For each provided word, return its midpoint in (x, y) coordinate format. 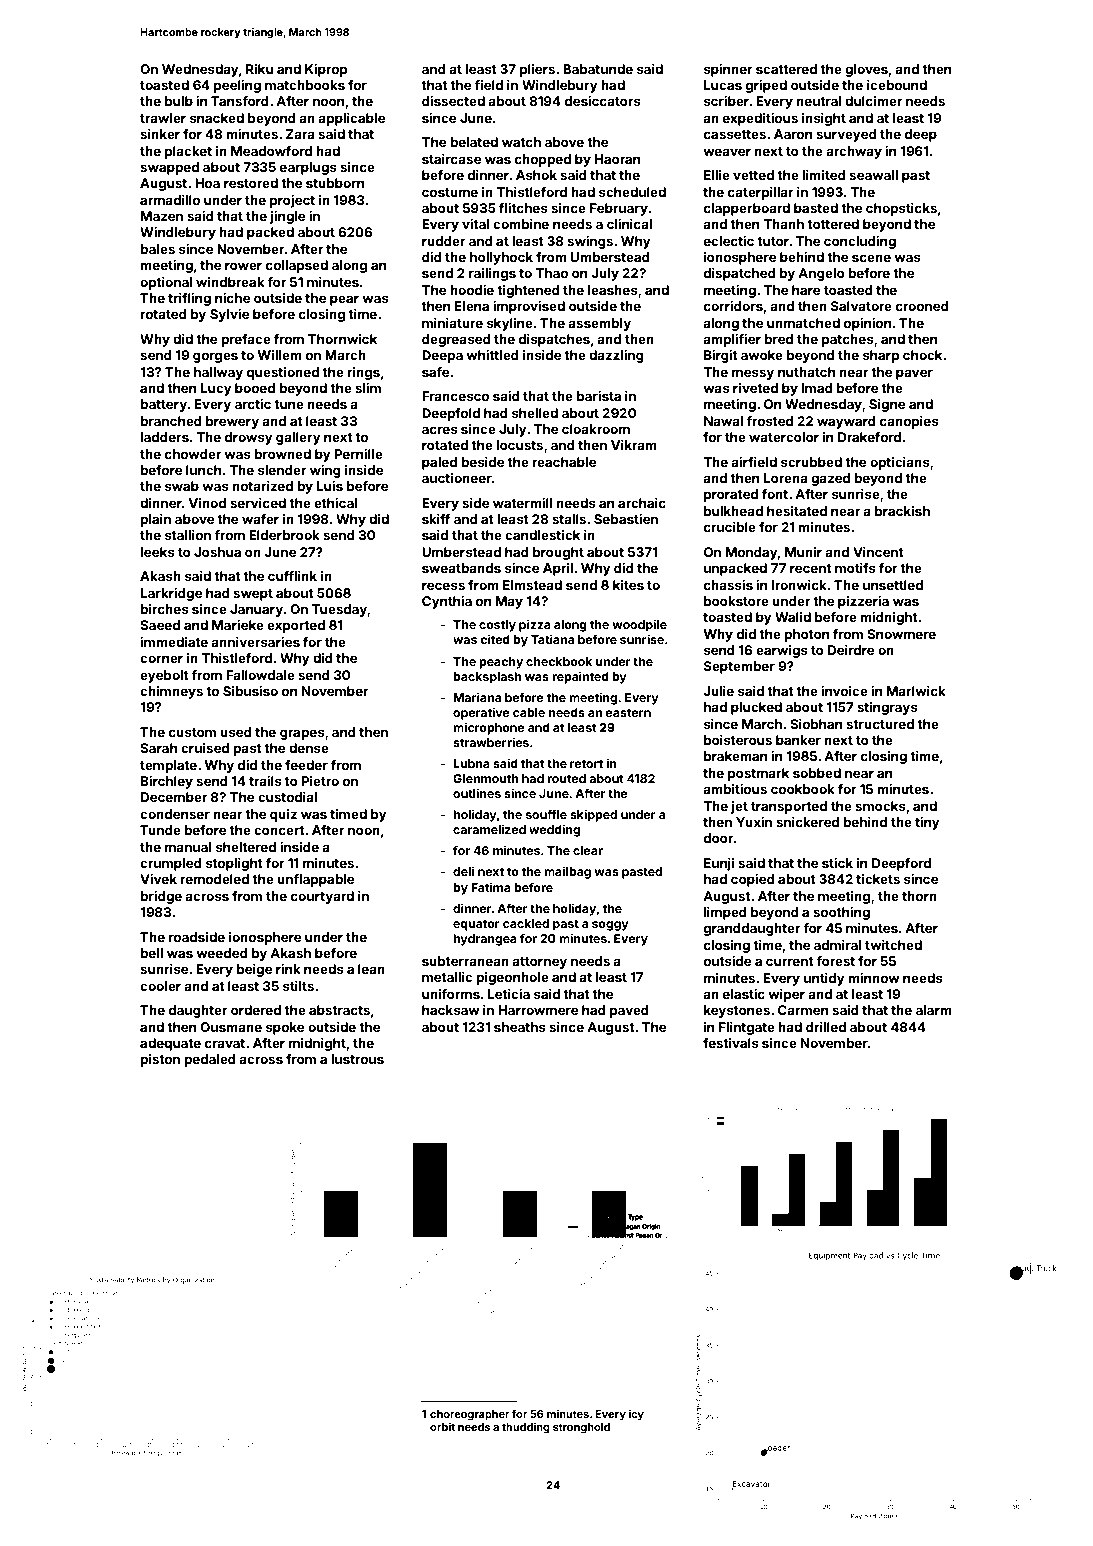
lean (371, 969)
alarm (934, 1010)
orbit (442, 1426)
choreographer (470, 1415)
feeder (306, 765)
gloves (866, 70)
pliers (537, 70)
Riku (259, 69)
